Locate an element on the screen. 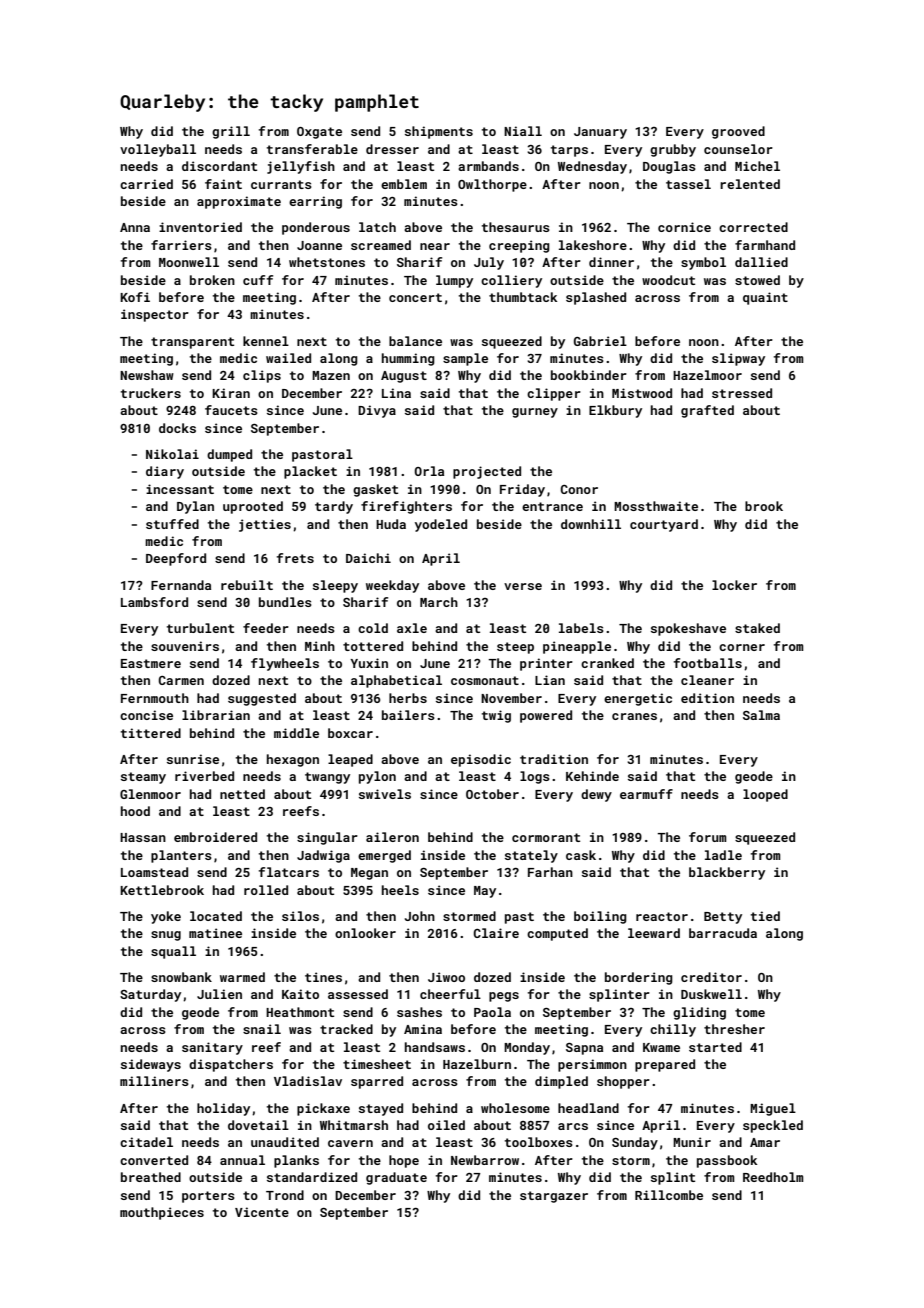 This screenshot has height=1308, width=924. bailers is located at coordinates (408, 715).
